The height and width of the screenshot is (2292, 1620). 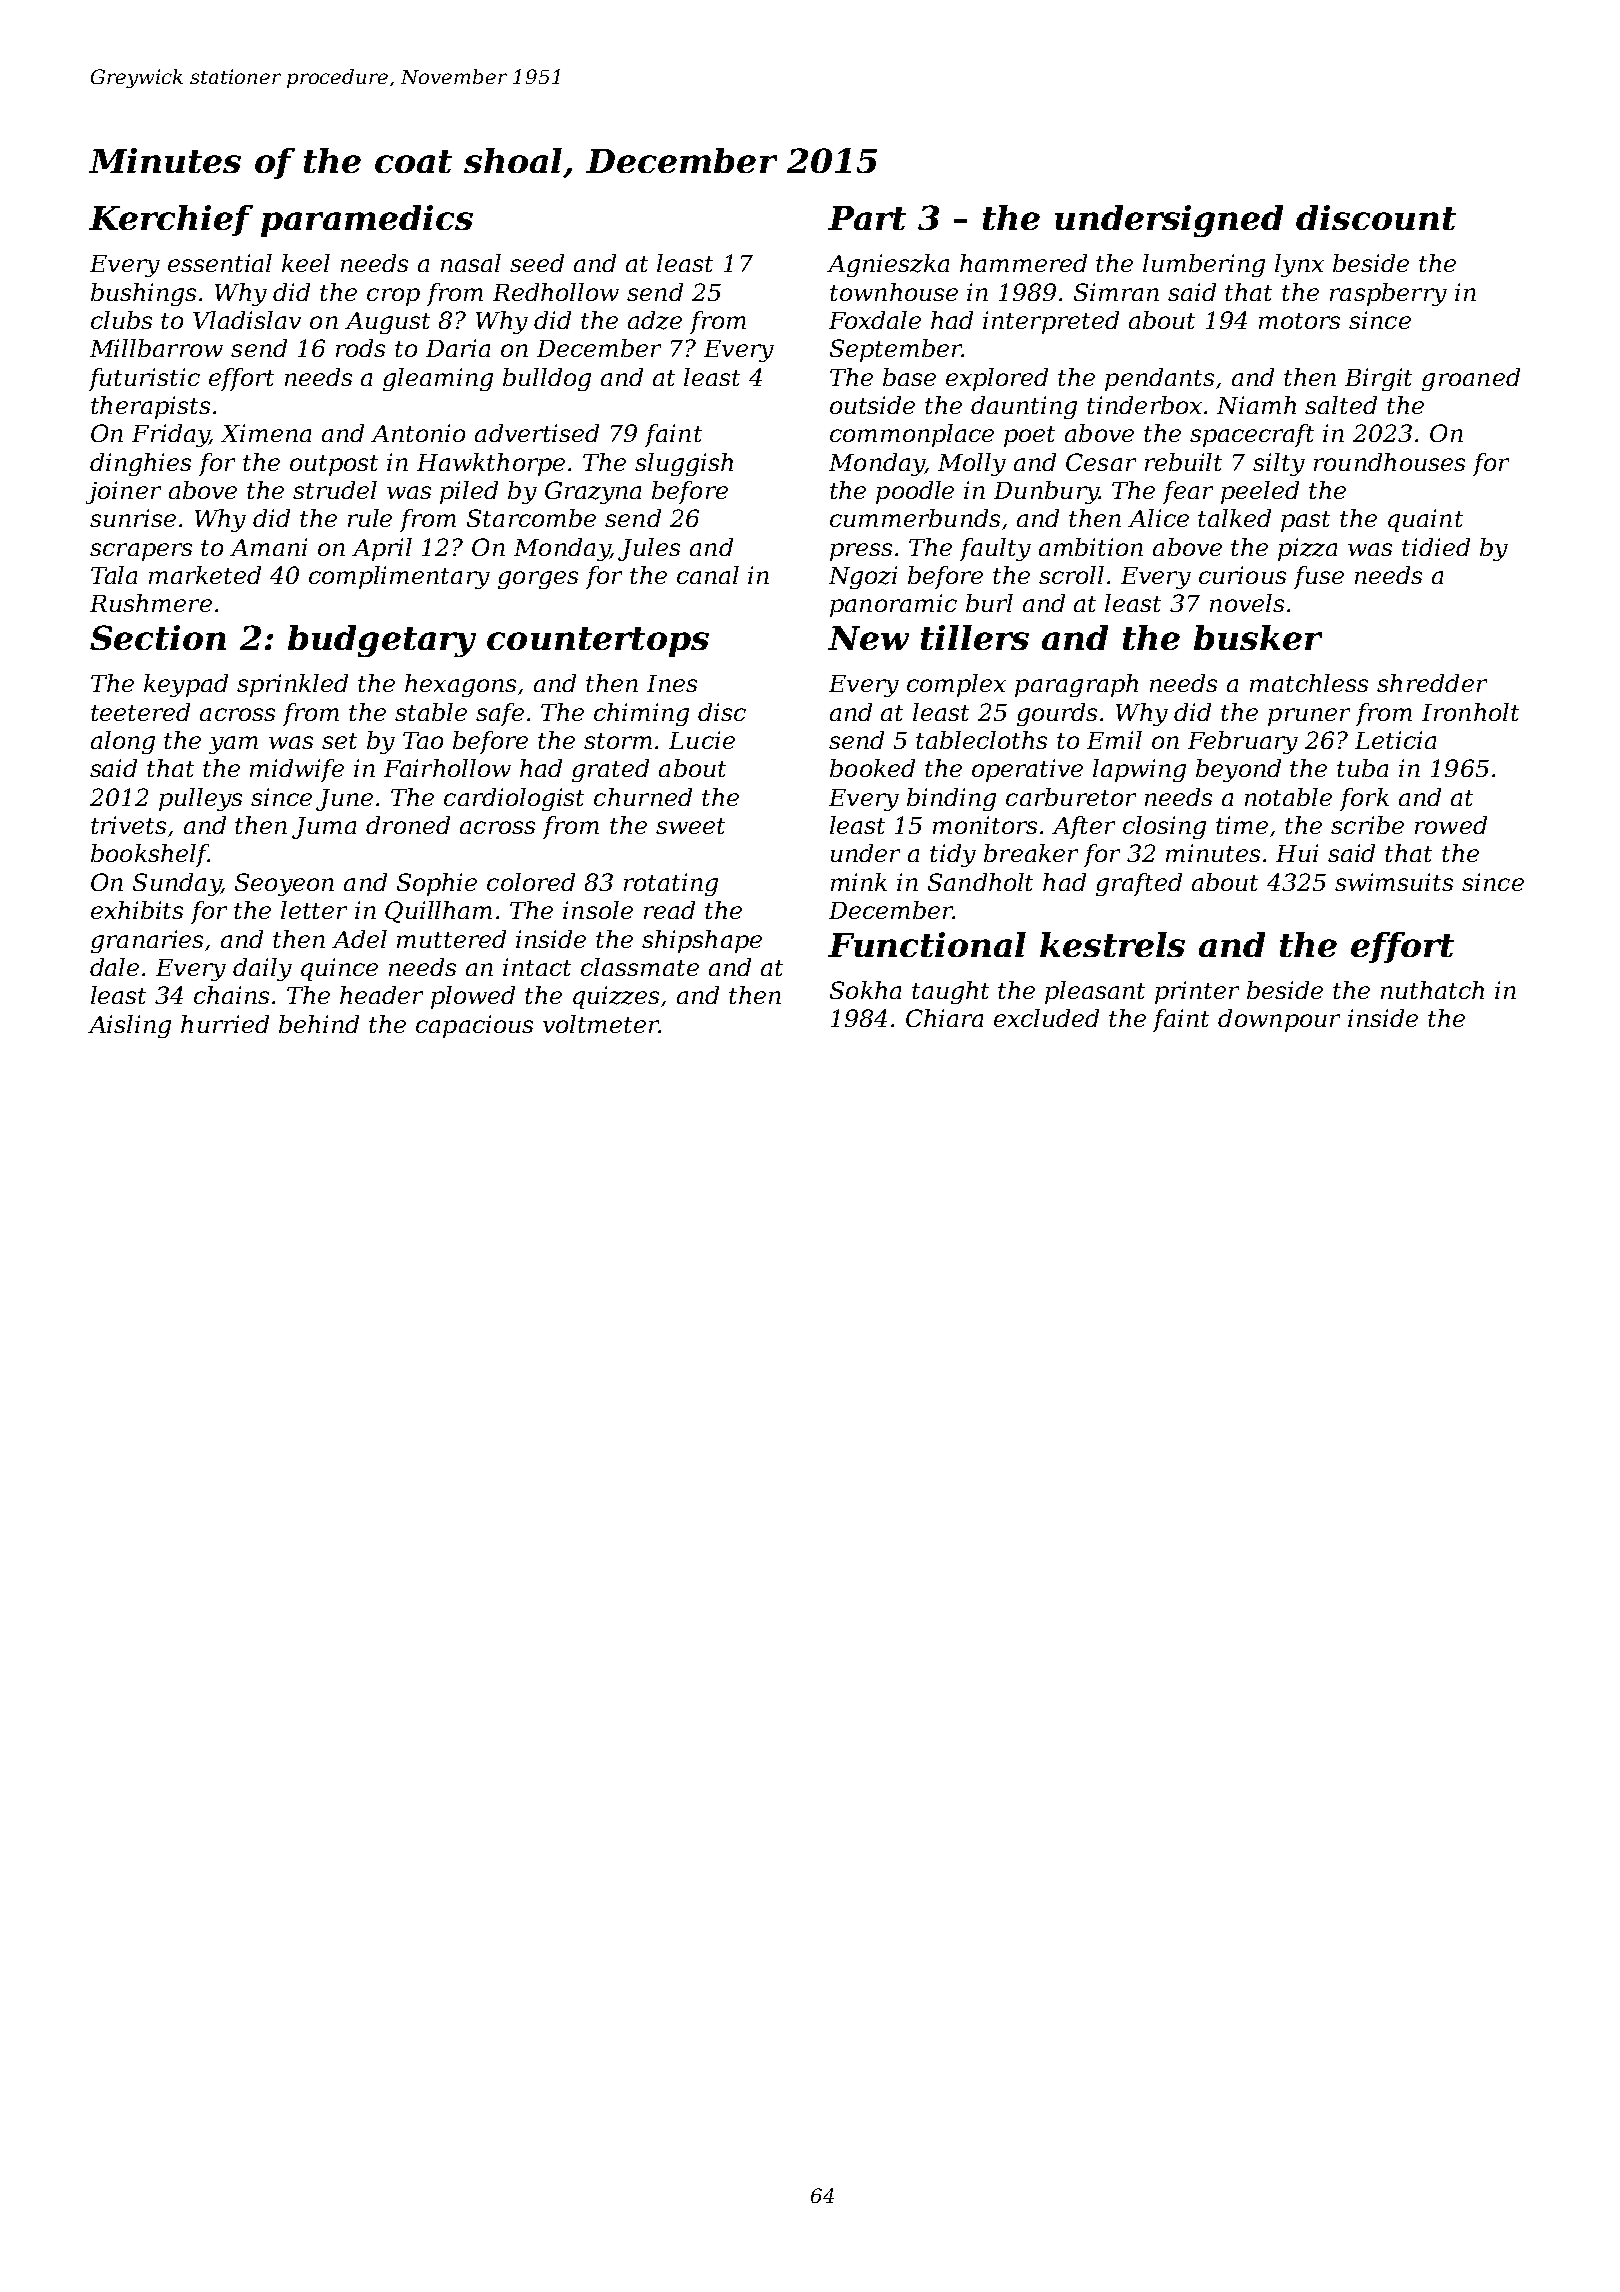 I want to click on lapwing, so click(x=1139, y=770).
